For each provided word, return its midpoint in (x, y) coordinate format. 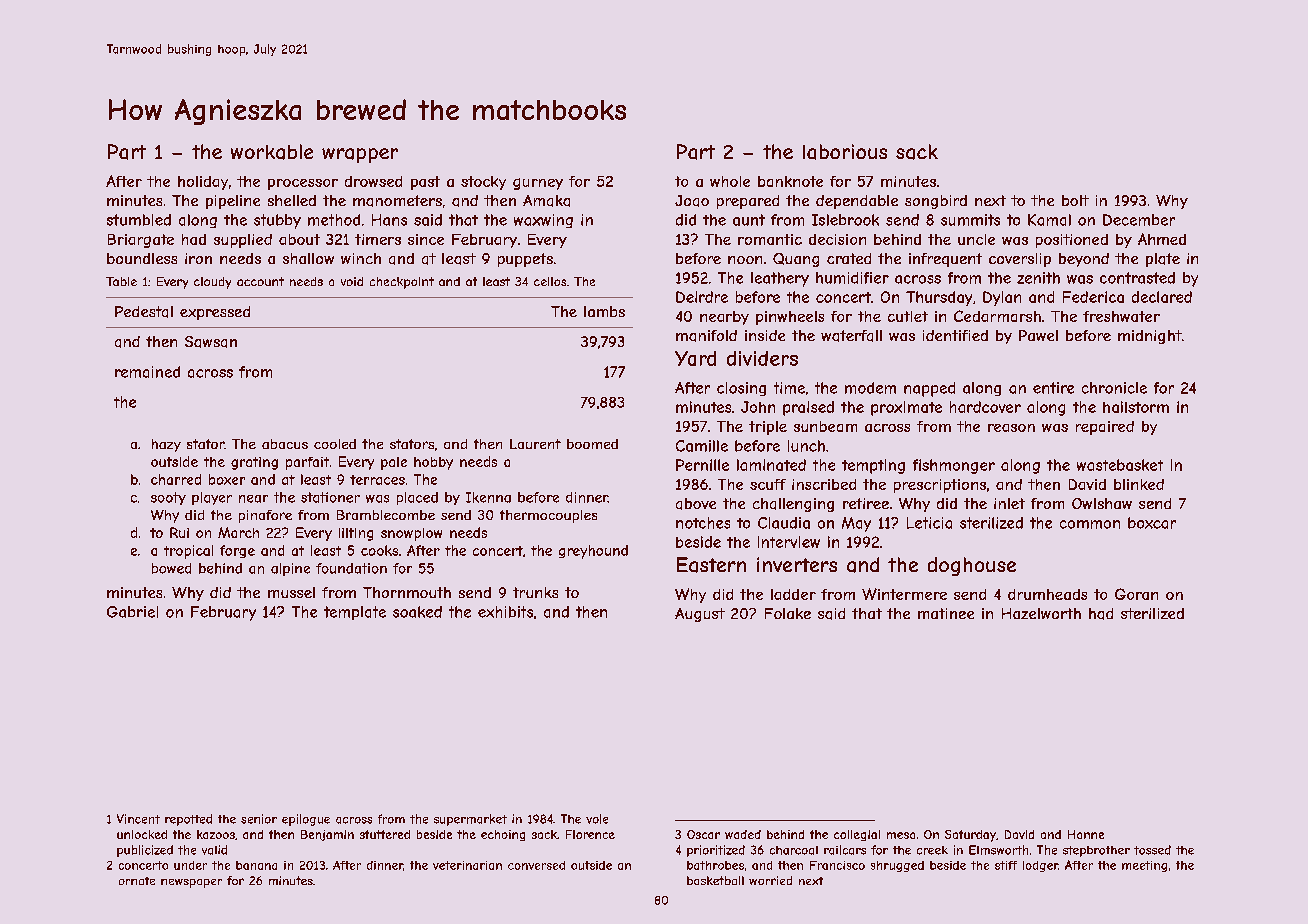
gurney (538, 184)
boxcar (1152, 523)
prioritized (716, 851)
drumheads (1047, 594)
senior (259, 819)
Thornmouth (407, 592)
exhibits (505, 612)
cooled (335, 444)
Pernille (702, 465)
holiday (203, 183)
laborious (845, 152)
